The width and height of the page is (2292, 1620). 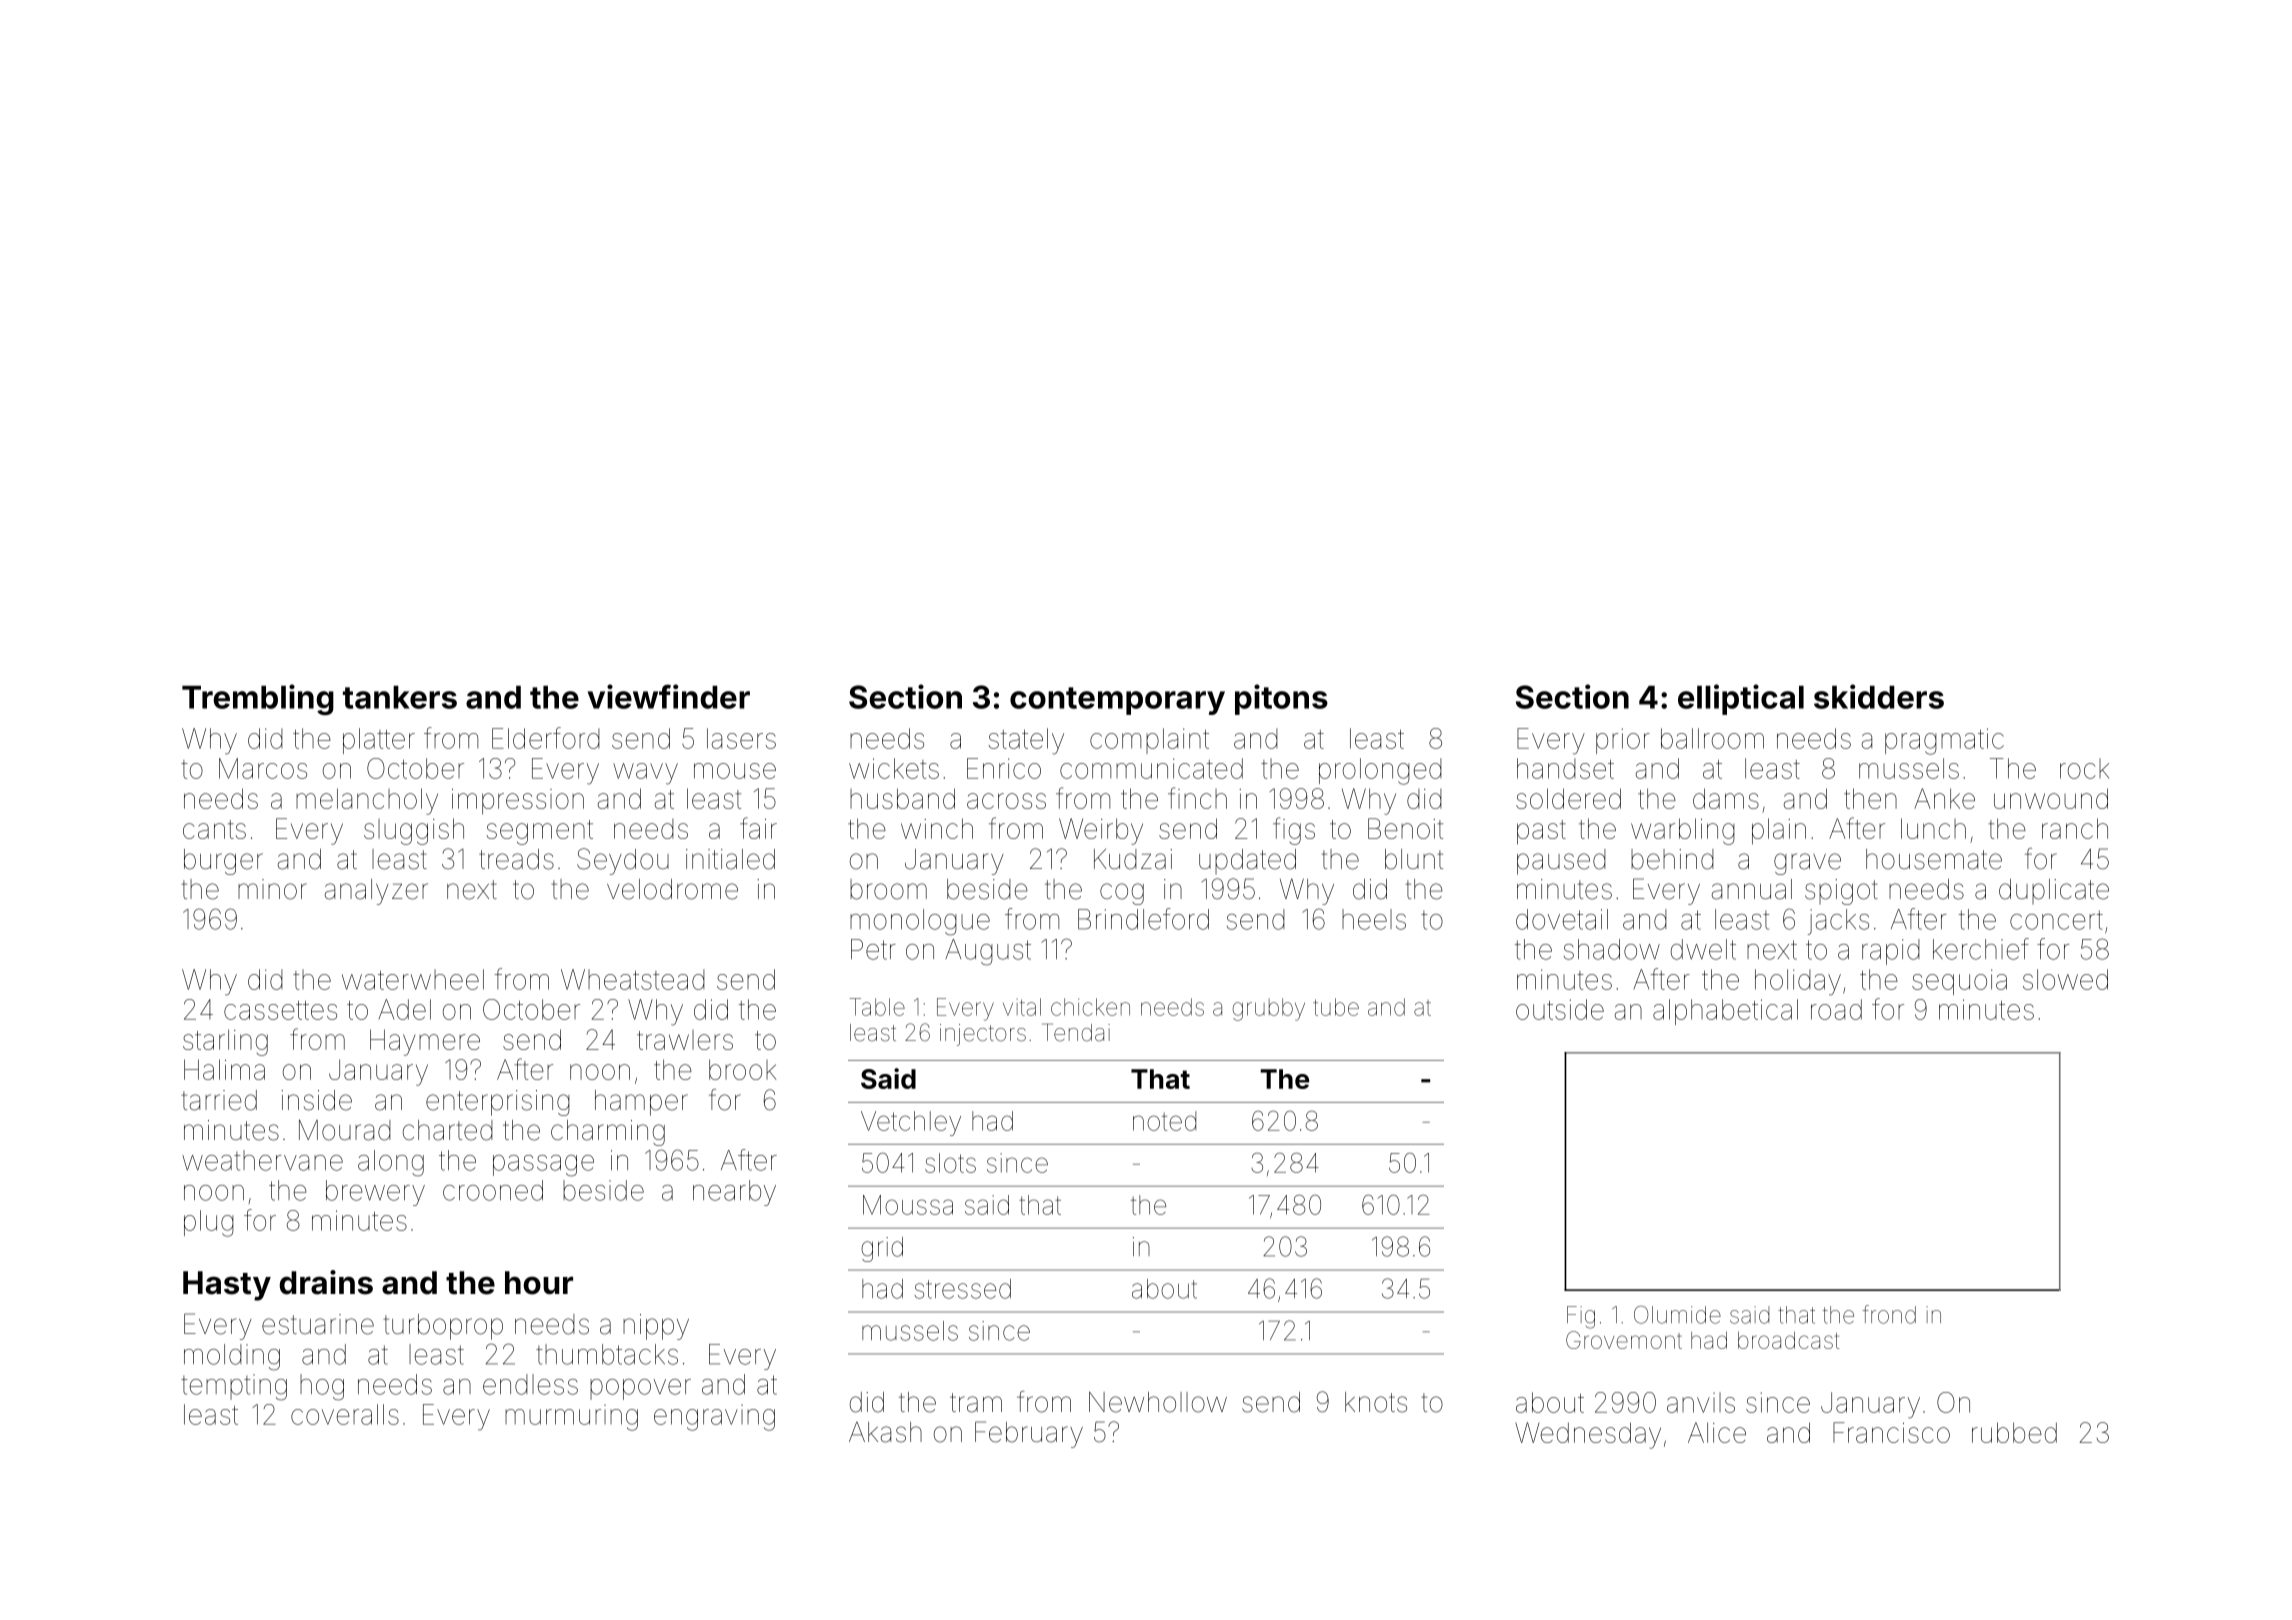 What do you see at coordinates (539, 1283) in the page?
I see `hour` at bounding box center [539, 1283].
